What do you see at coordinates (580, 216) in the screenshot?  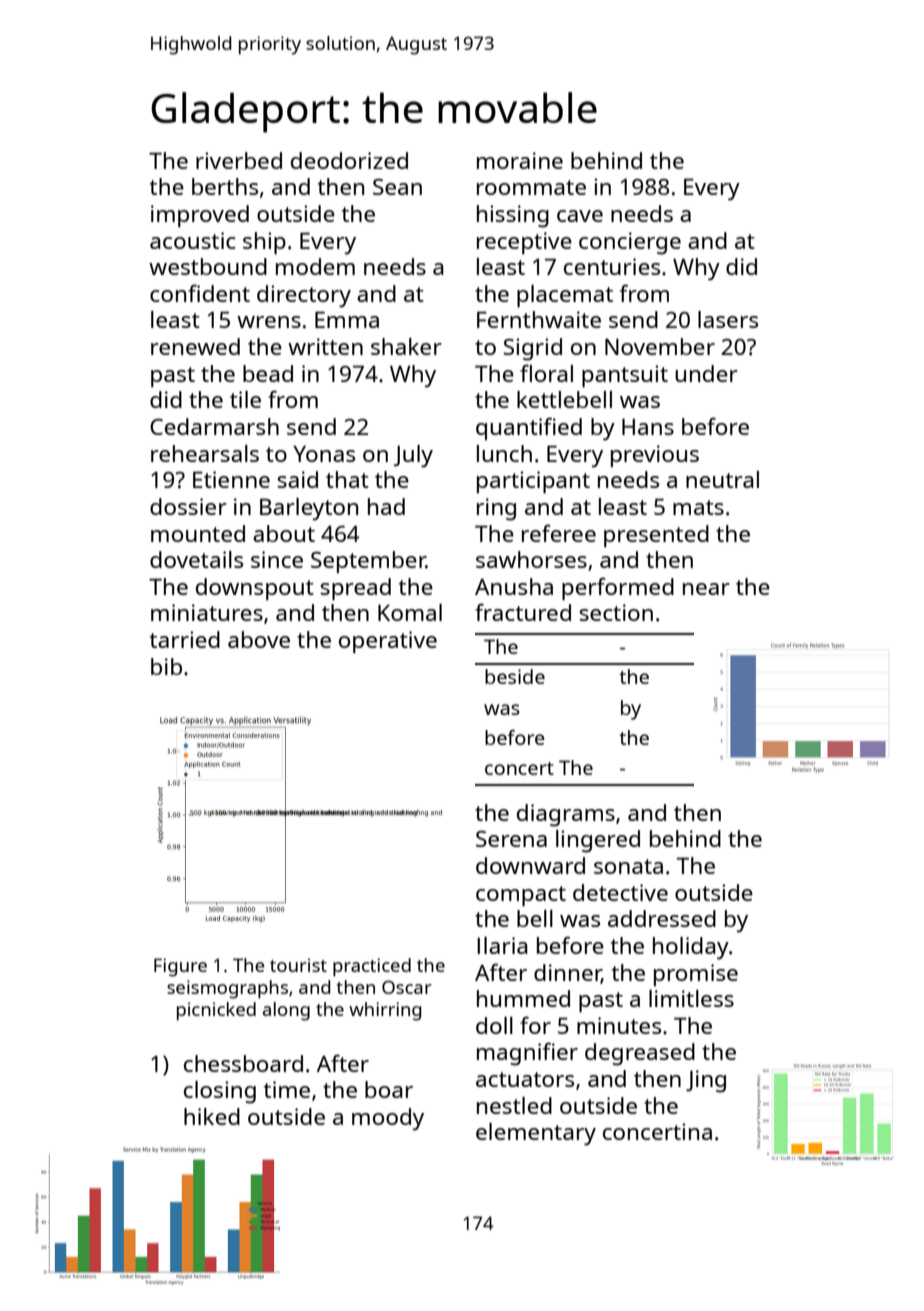 I see `cave` at bounding box center [580, 216].
